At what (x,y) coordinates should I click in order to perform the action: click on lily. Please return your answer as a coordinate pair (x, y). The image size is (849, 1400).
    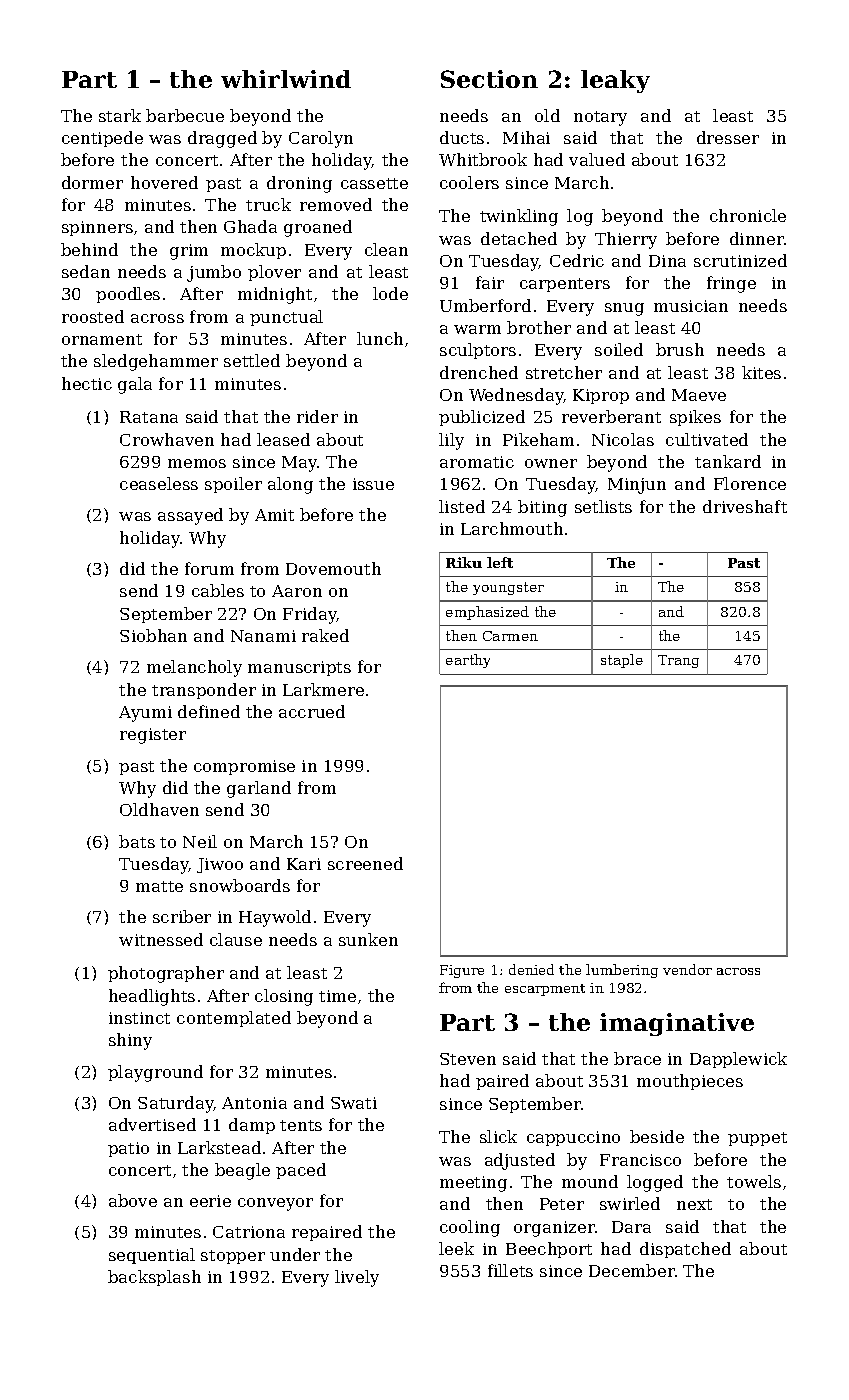
    Looking at the image, I should click on (451, 441).
